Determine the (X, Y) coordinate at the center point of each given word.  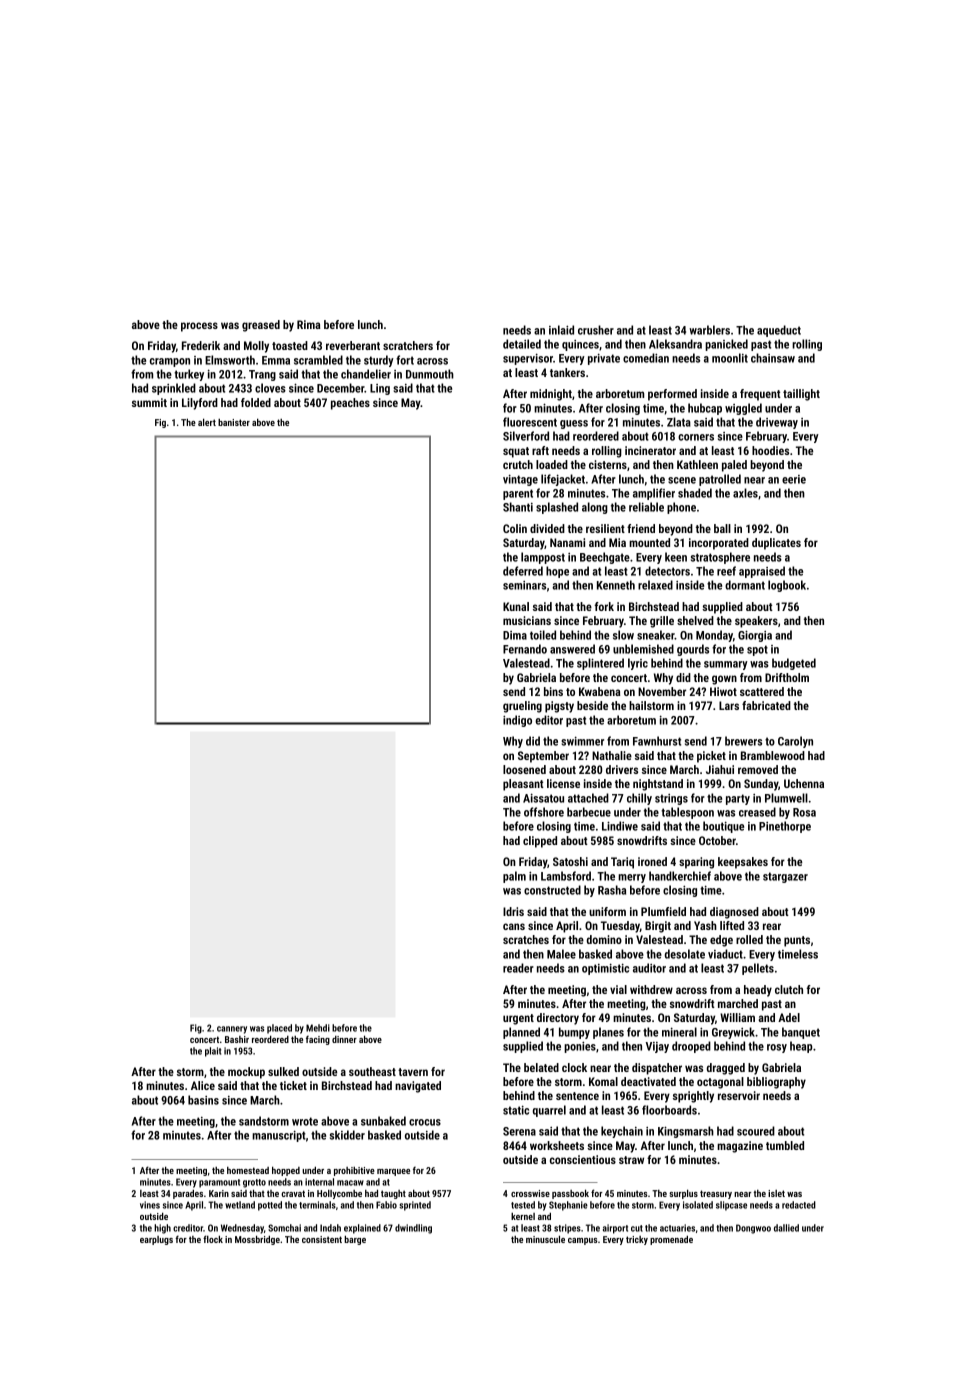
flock (213, 1239)
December (340, 388)
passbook (570, 1194)
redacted (799, 1205)
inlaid (561, 330)
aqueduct (779, 331)
